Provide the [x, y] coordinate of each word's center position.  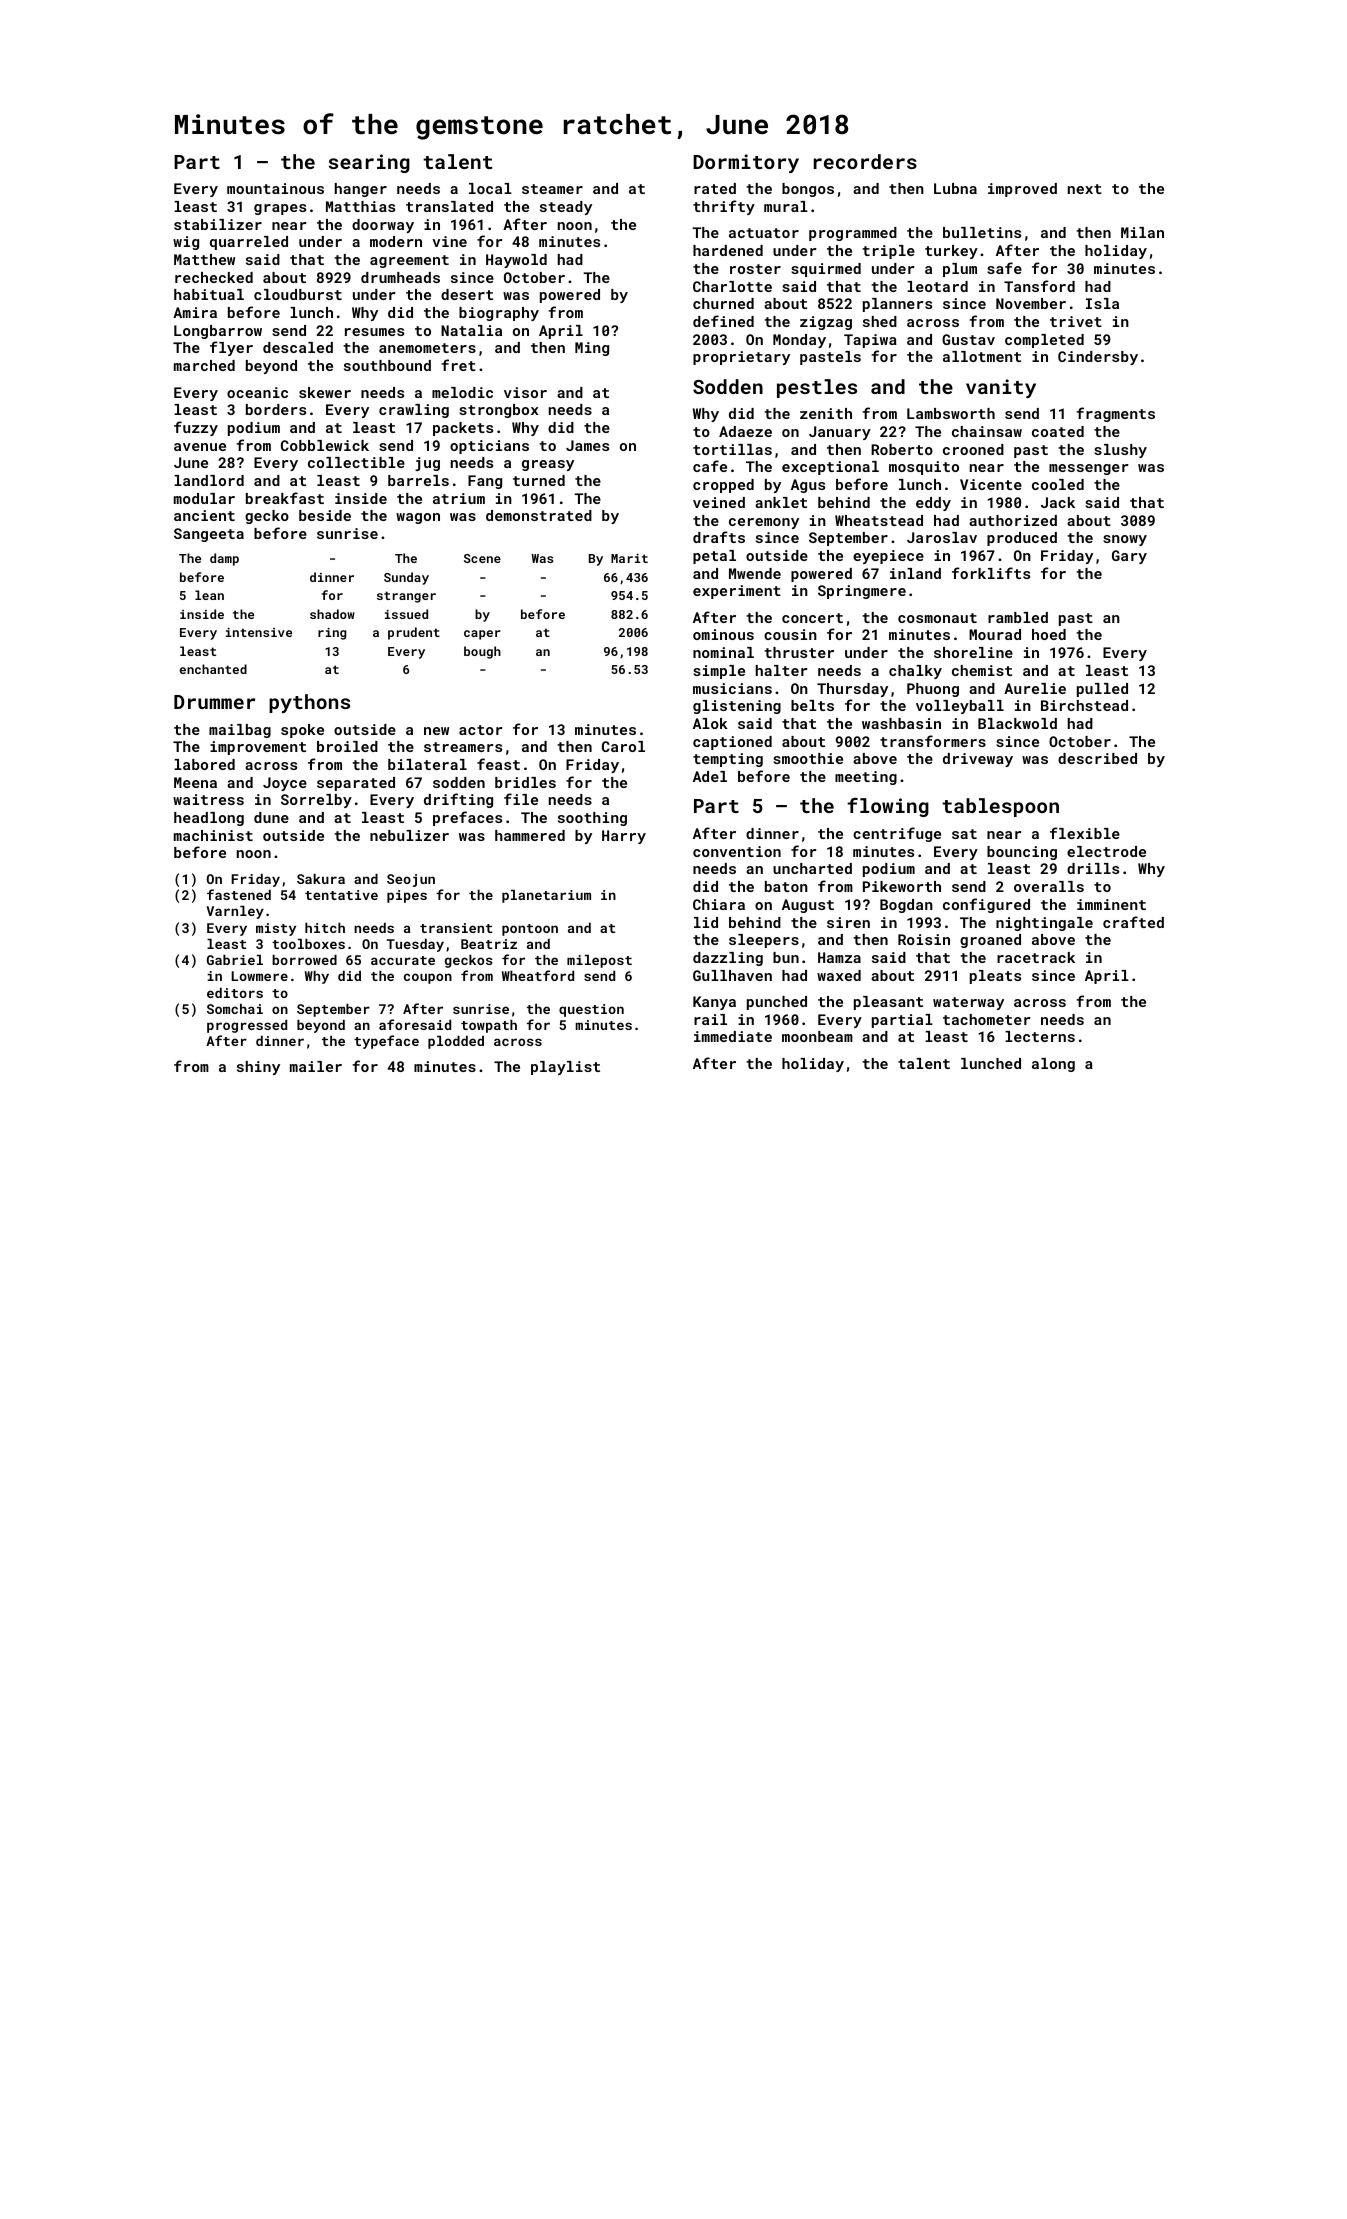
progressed [247, 1026]
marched [204, 365]
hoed [1049, 634]
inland [915, 573]
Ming [592, 349]
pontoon [530, 930]
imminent [1111, 904]
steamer [552, 189]
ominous [723, 634]
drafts [719, 537]
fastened [239, 894]
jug [427, 464]
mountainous [275, 188]
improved [1022, 190]
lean [209, 595]
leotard [937, 286]
